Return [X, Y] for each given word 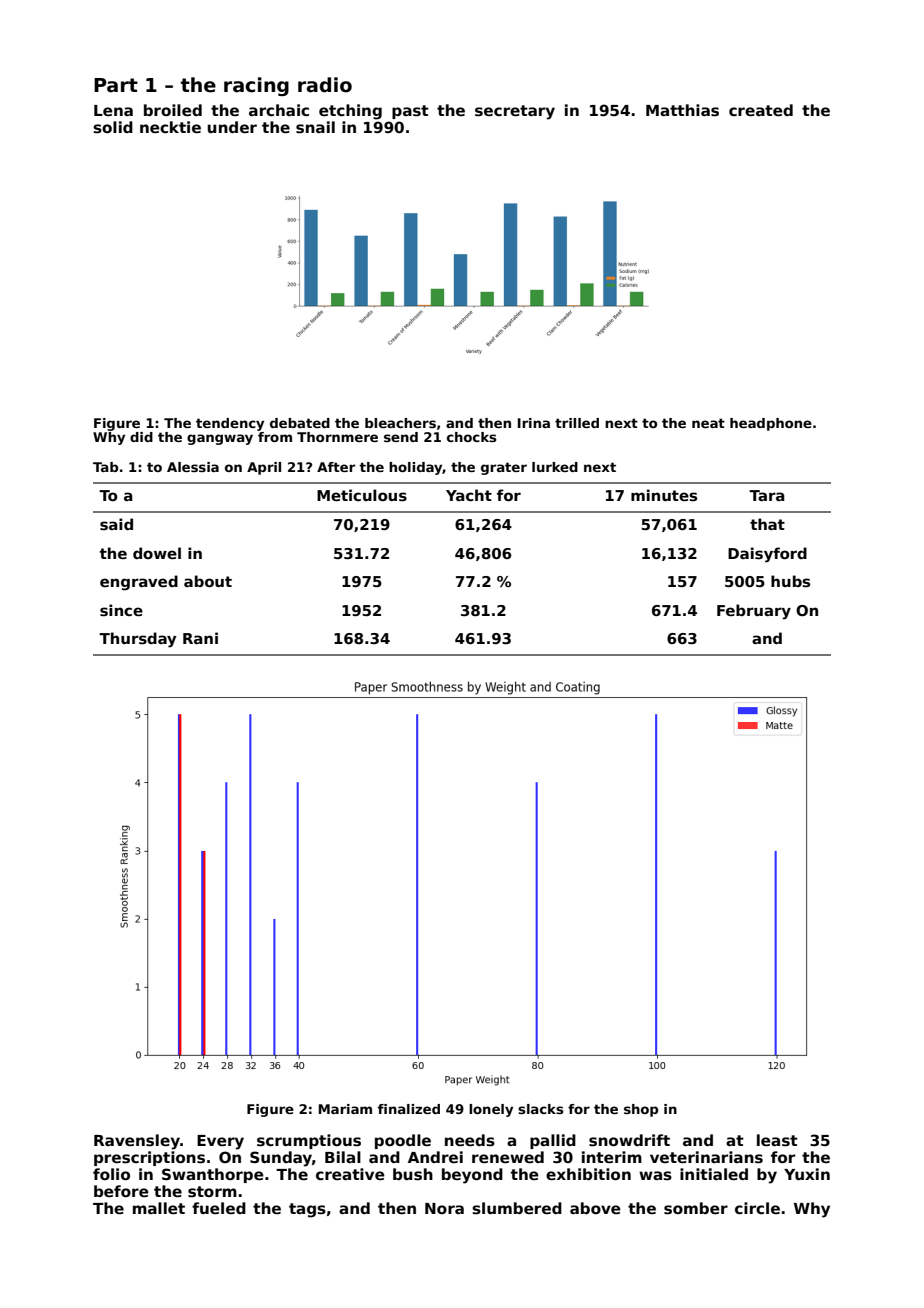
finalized [409, 1109]
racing [256, 86]
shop [641, 1110]
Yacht [469, 495]
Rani [200, 638]
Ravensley [137, 1142]
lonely [491, 1110]
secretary [515, 112]
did [141, 437]
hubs [790, 581]
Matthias [682, 110]
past [410, 112]
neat [708, 423]
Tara [767, 495]
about [208, 581]
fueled [219, 1208]
